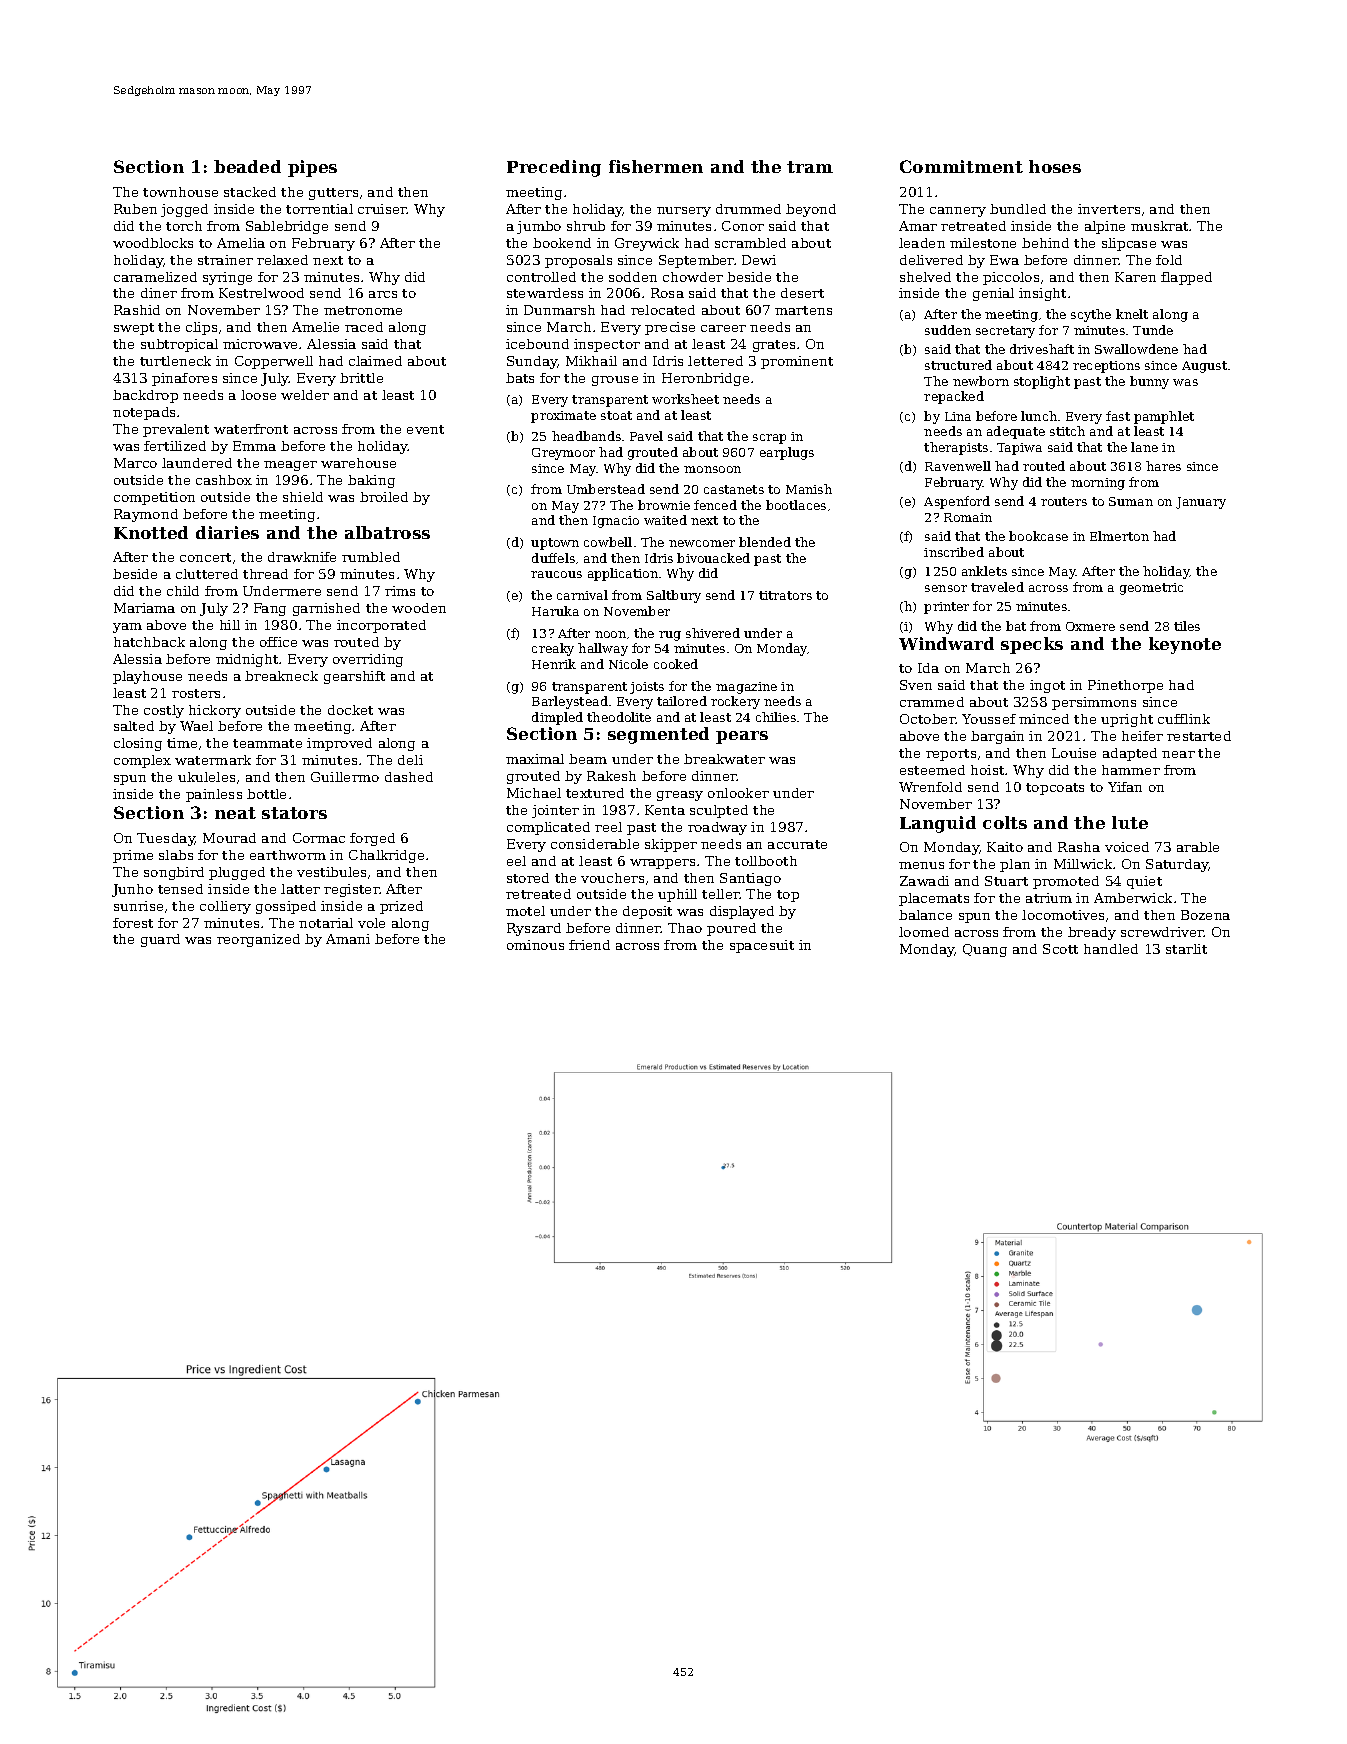 The width and height of the document is (1347, 1744). What do you see at coordinates (160, 940) in the document?
I see `guard` at bounding box center [160, 940].
